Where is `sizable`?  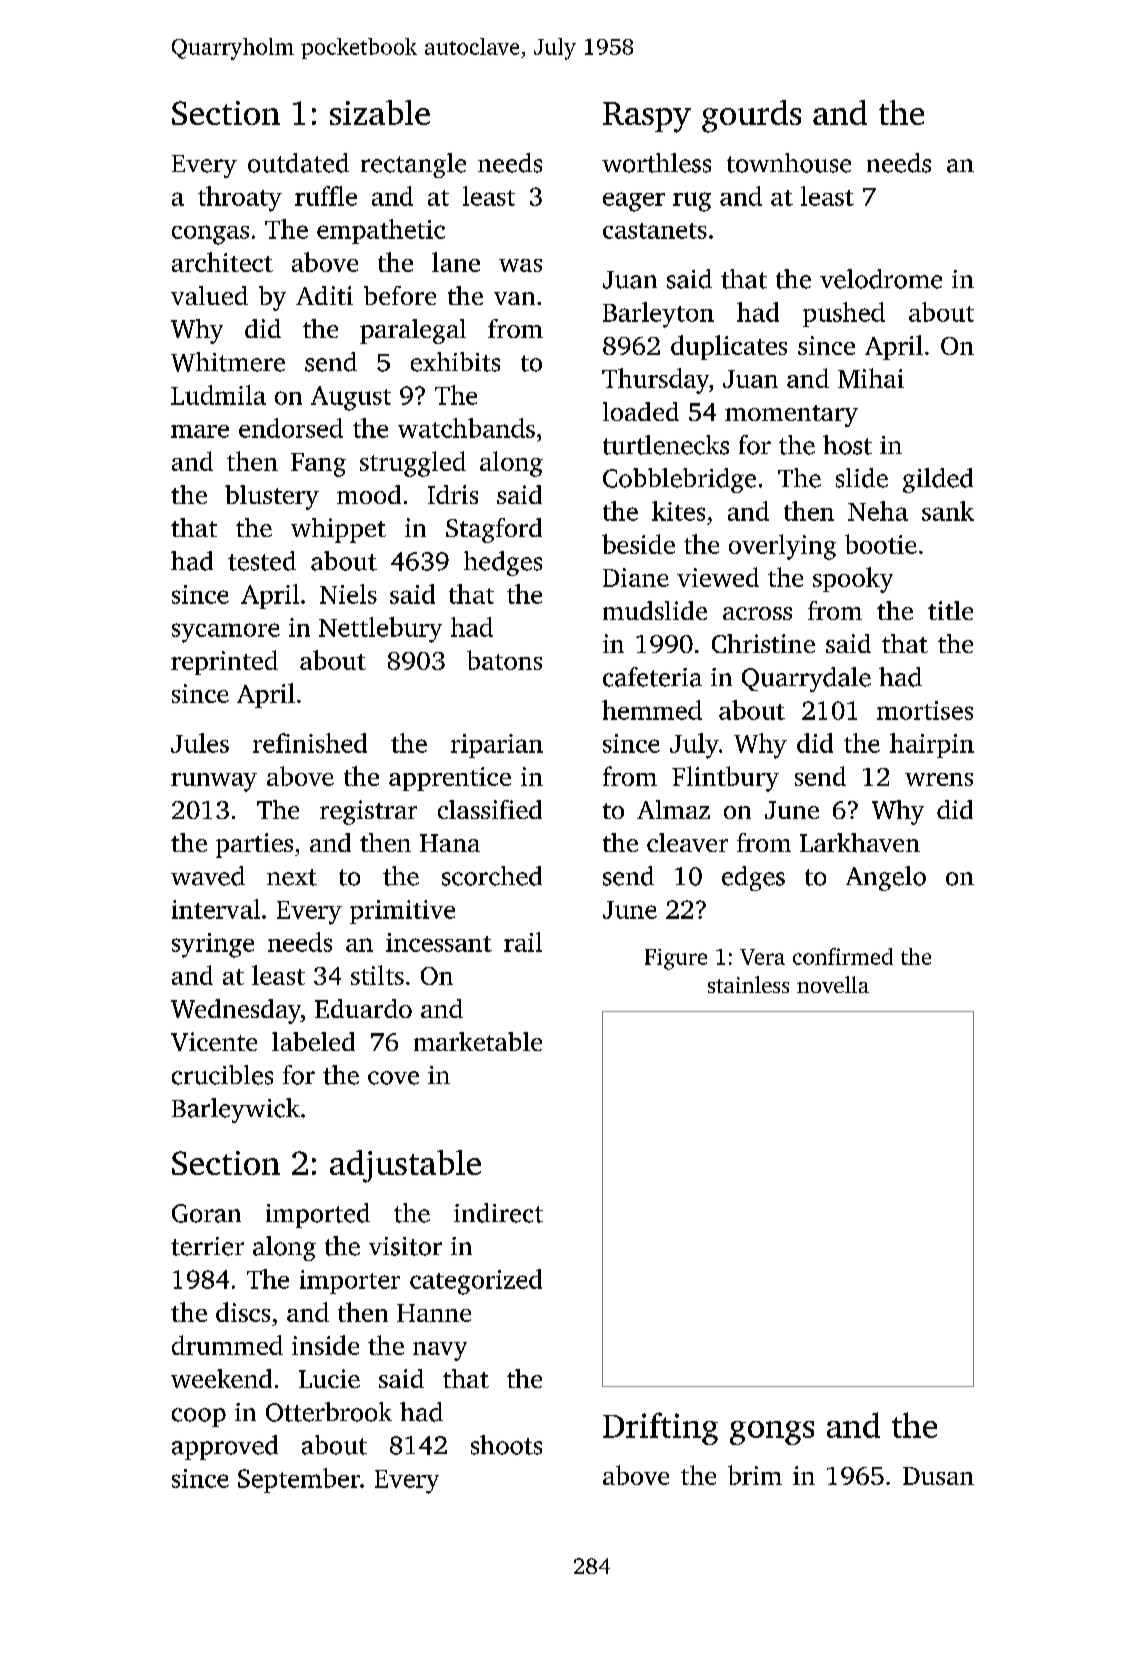
sizable is located at coordinates (380, 112).
